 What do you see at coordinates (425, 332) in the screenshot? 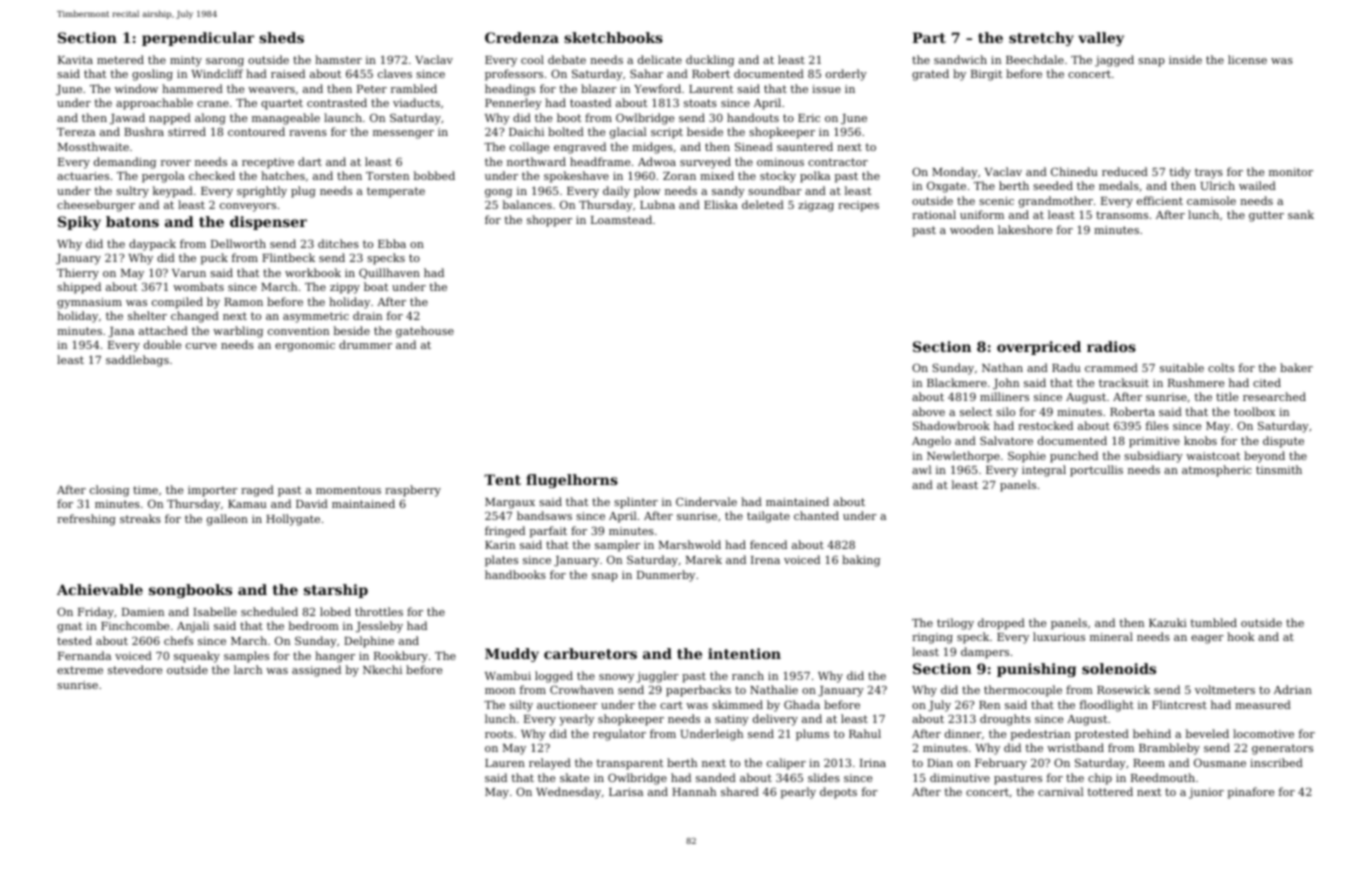
I see `gatehouse` at bounding box center [425, 332].
